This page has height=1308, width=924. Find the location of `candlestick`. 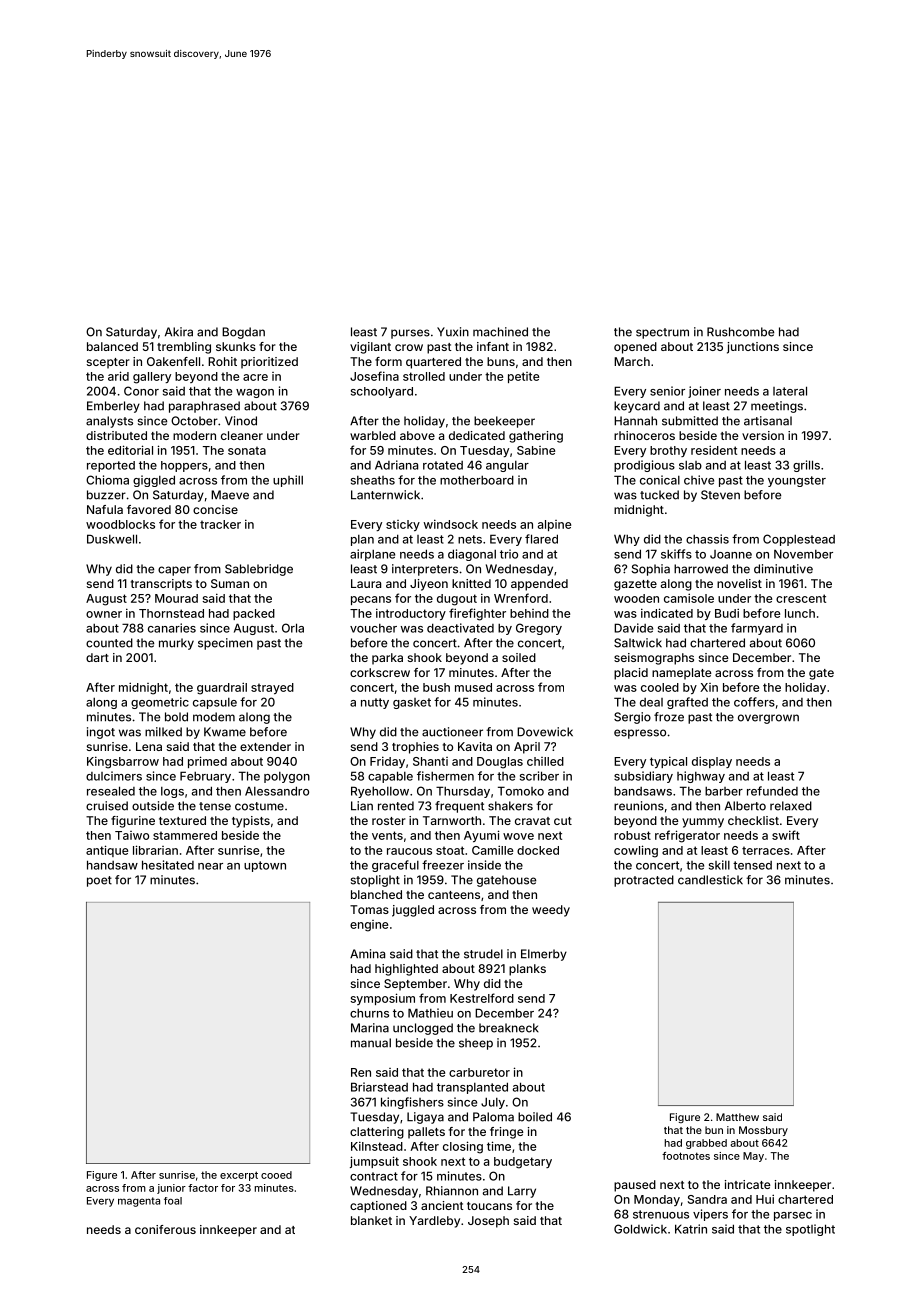

candlestick is located at coordinates (710, 880).
